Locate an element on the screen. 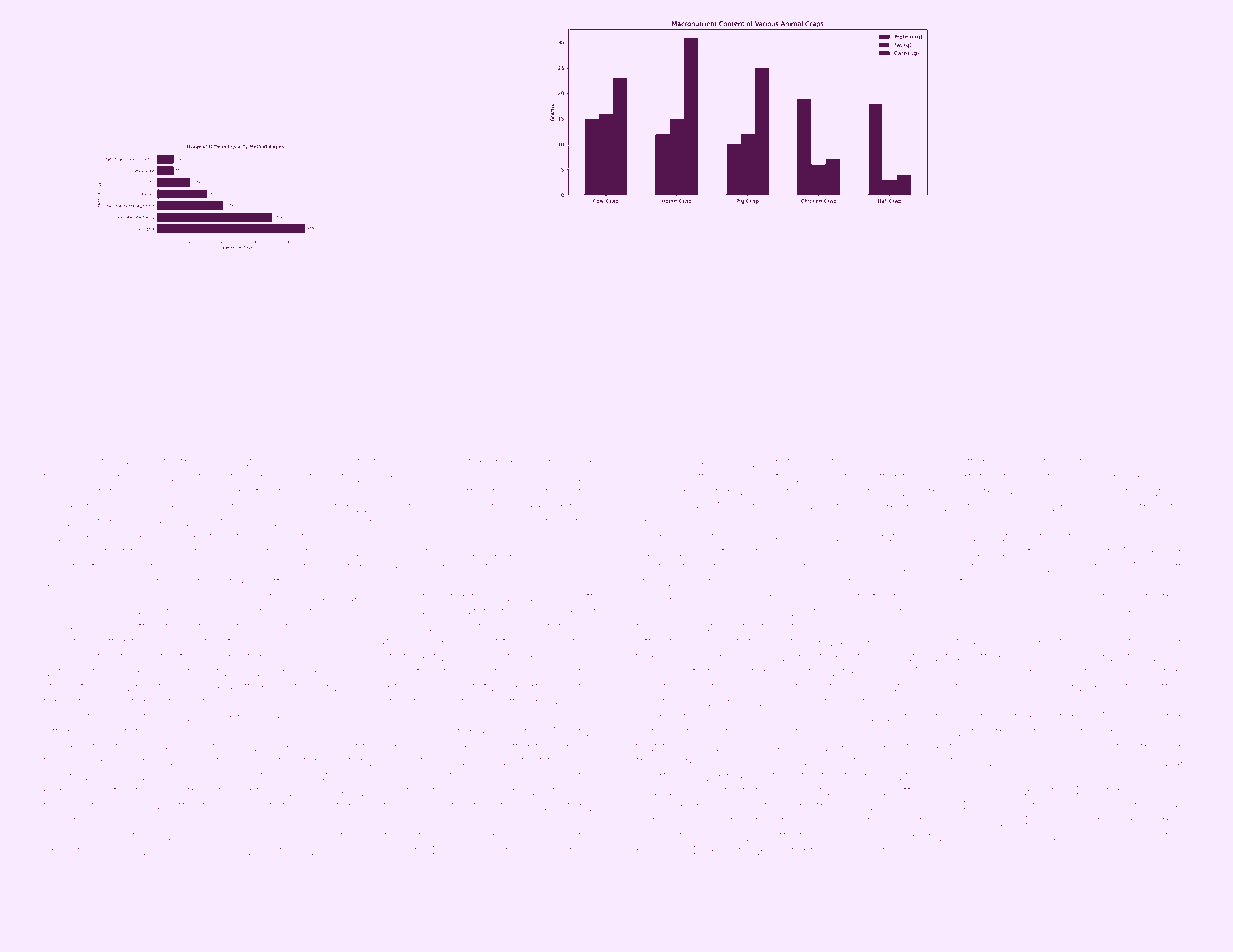  reed is located at coordinates (697, 493).
